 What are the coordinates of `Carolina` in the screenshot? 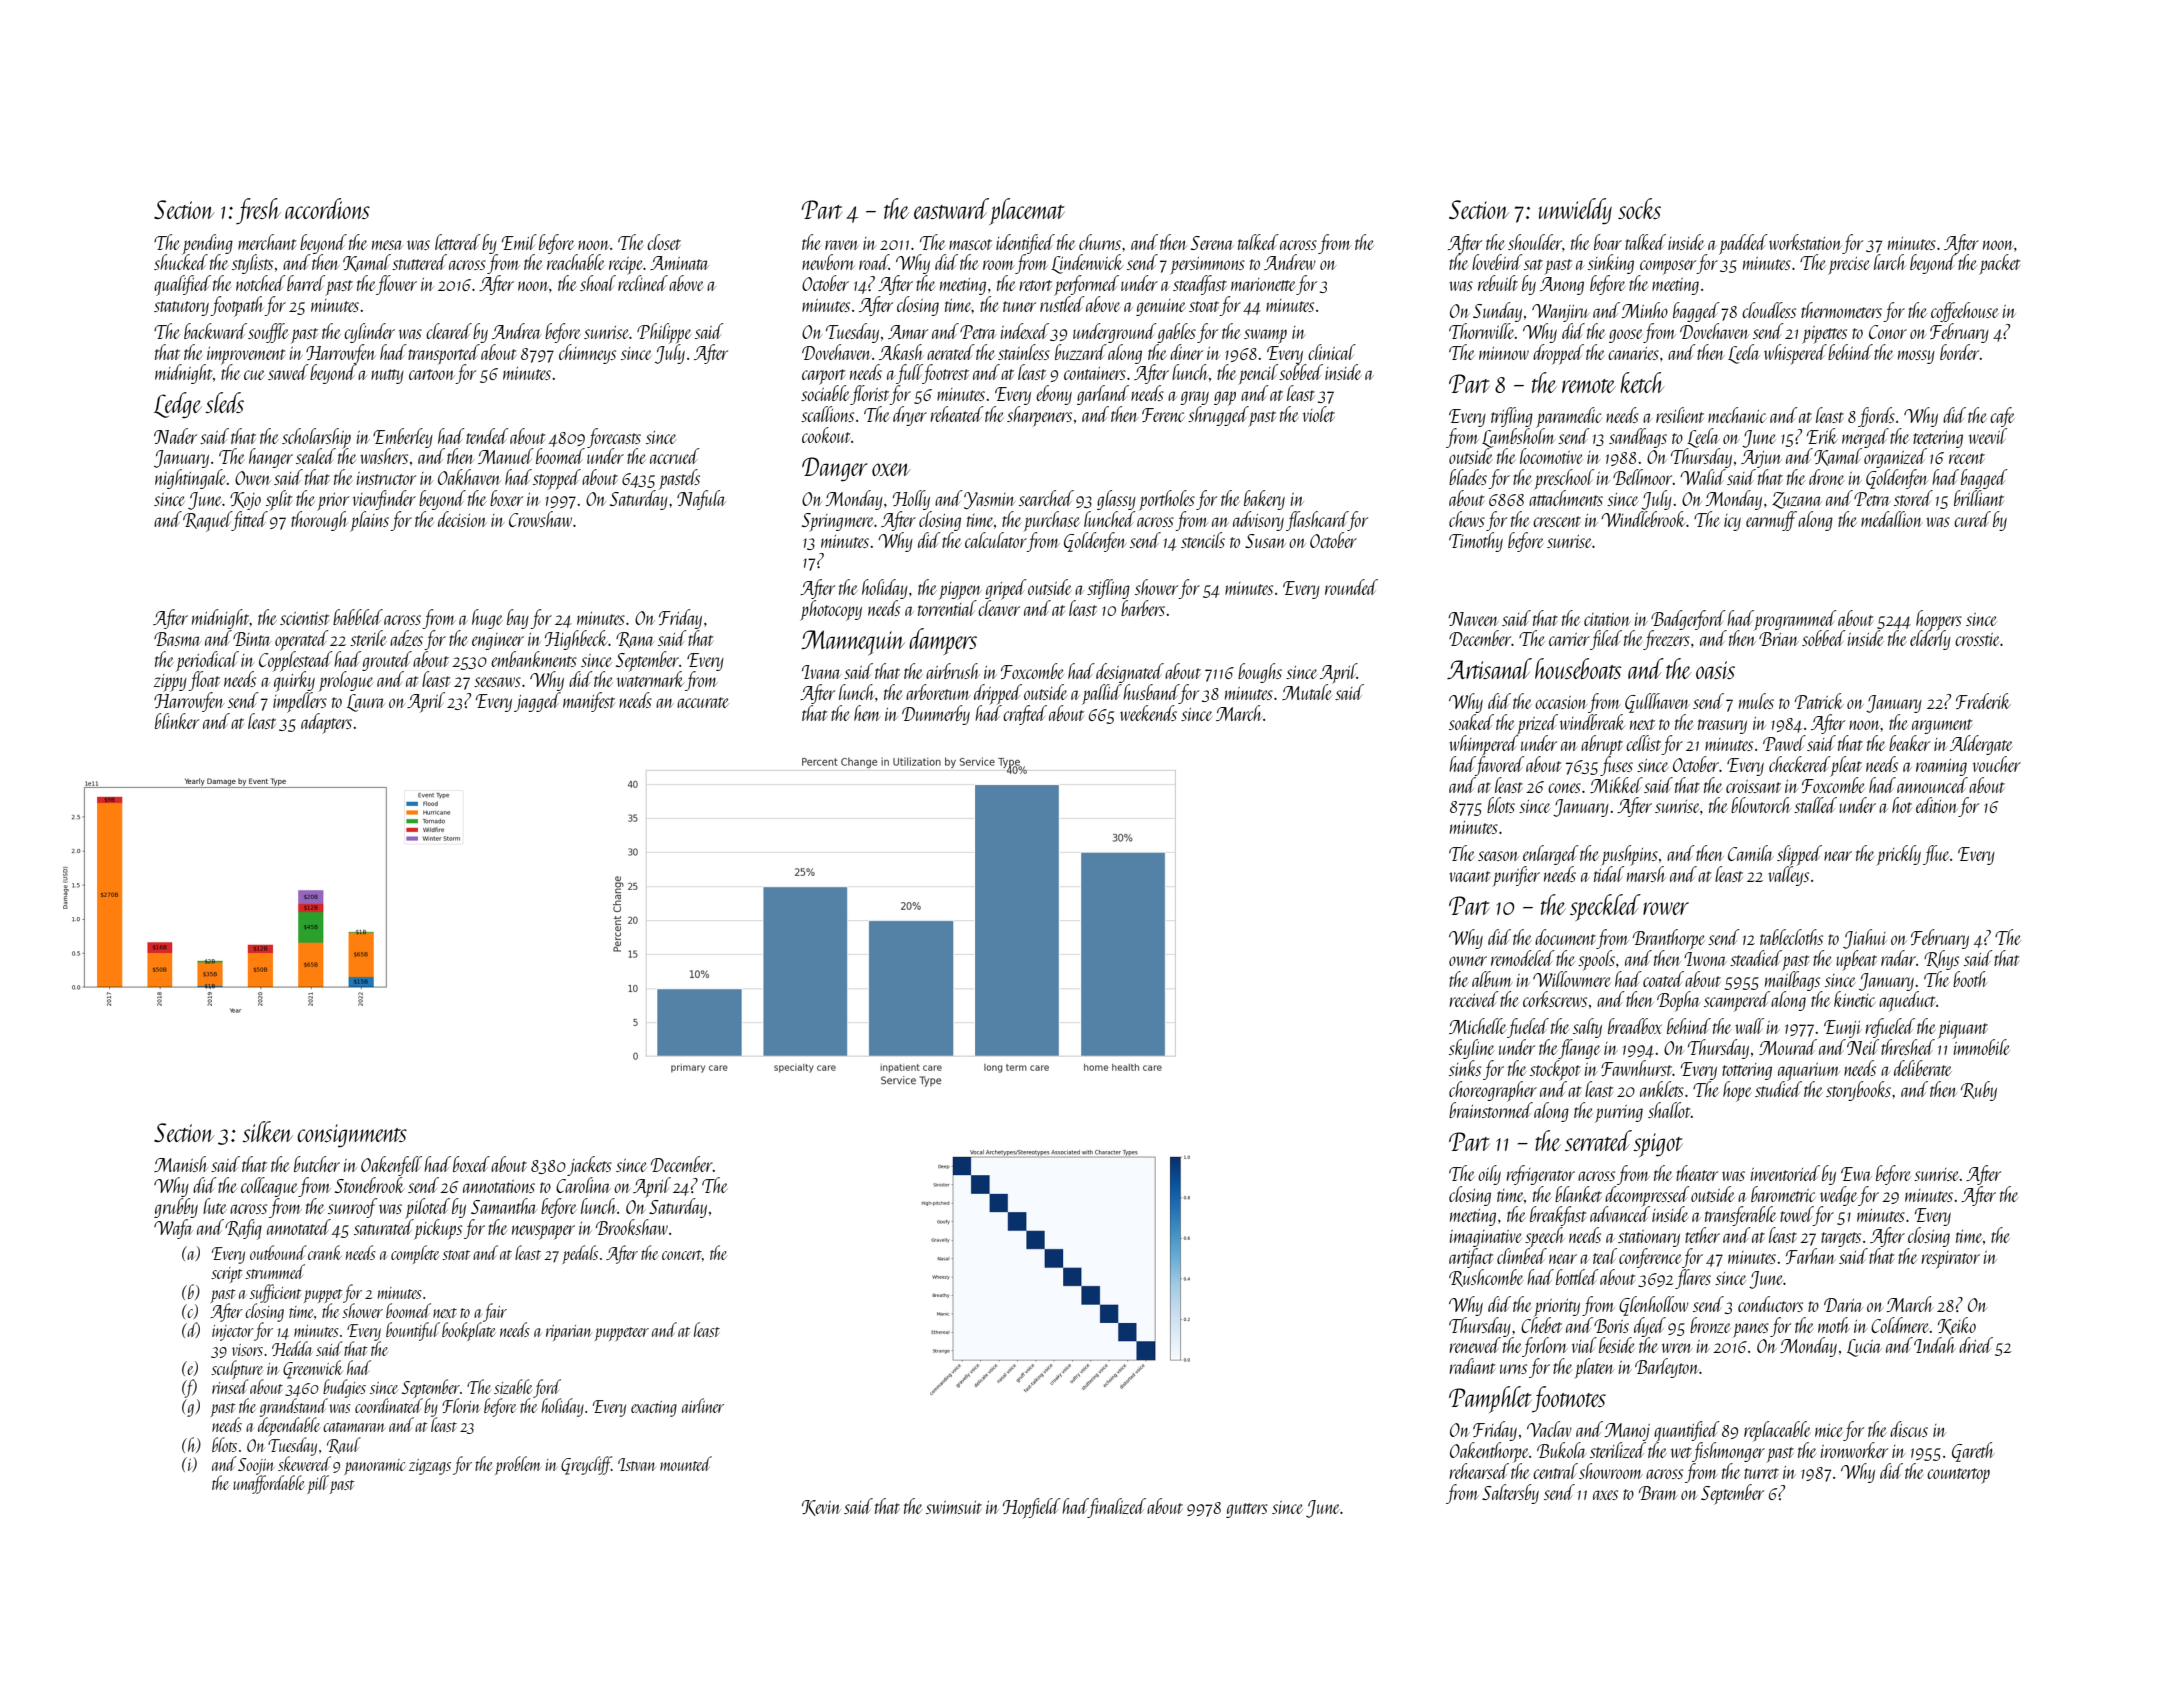 It's located at (583, 1185).
